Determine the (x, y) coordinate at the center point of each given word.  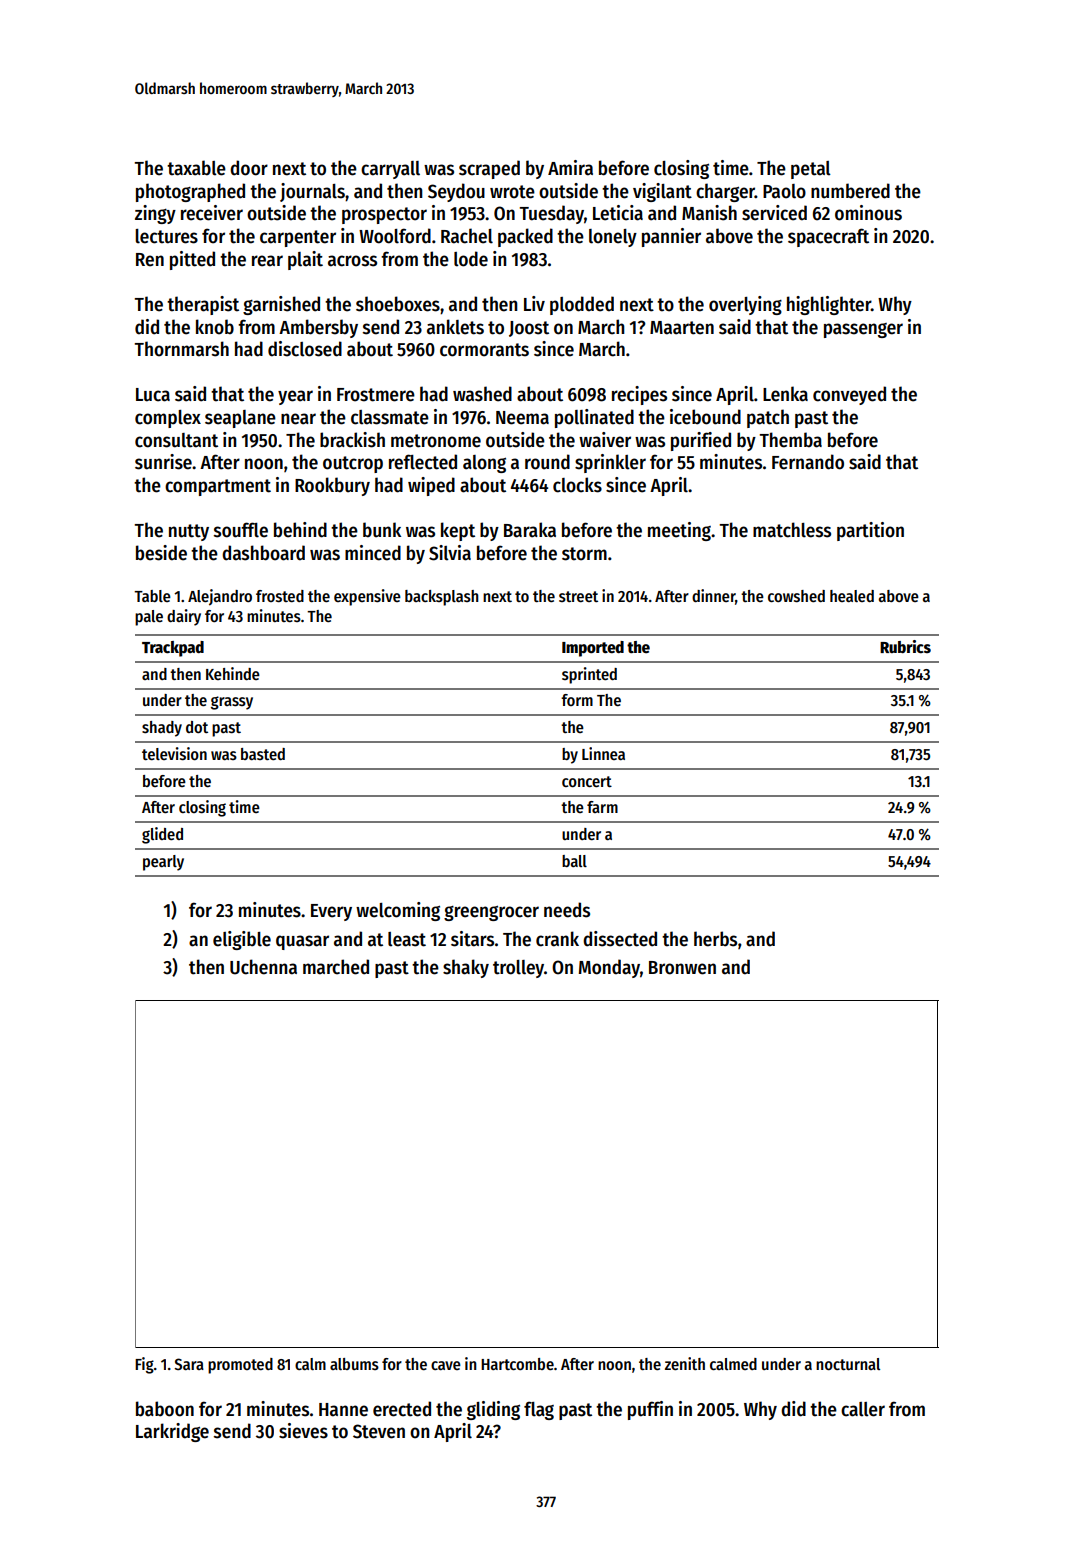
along (484, 464)
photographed (190, 192)
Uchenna (263, 967)
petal (811, 170)
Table (152, 596)
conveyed (849, 395)
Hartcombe (517, 1364)
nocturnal (848, 1364)
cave (446, 1365)
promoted (240, 1366)
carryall (390, 170)
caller (863, 1409)
